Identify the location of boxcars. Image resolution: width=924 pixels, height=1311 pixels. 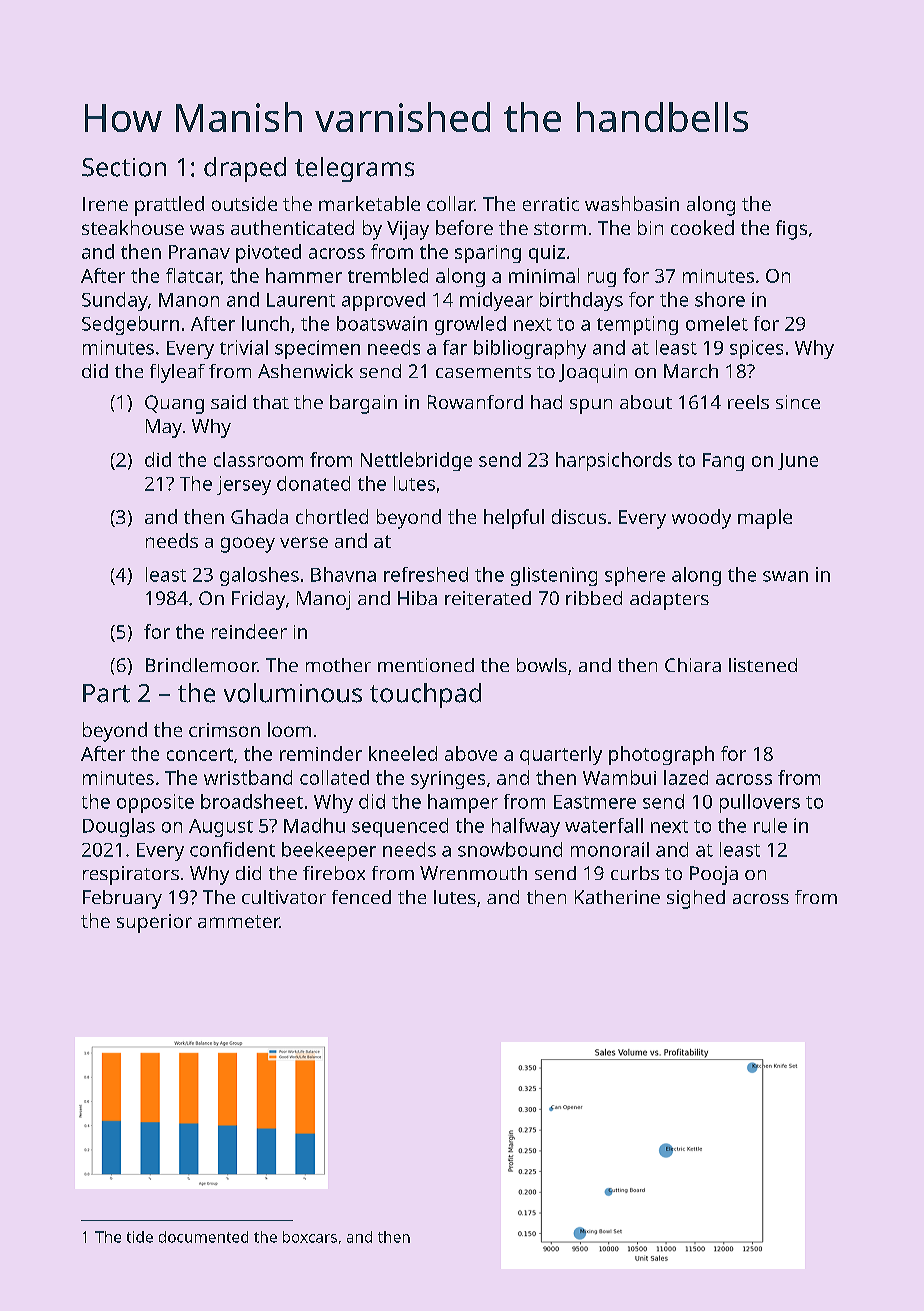
(310, 1237).
